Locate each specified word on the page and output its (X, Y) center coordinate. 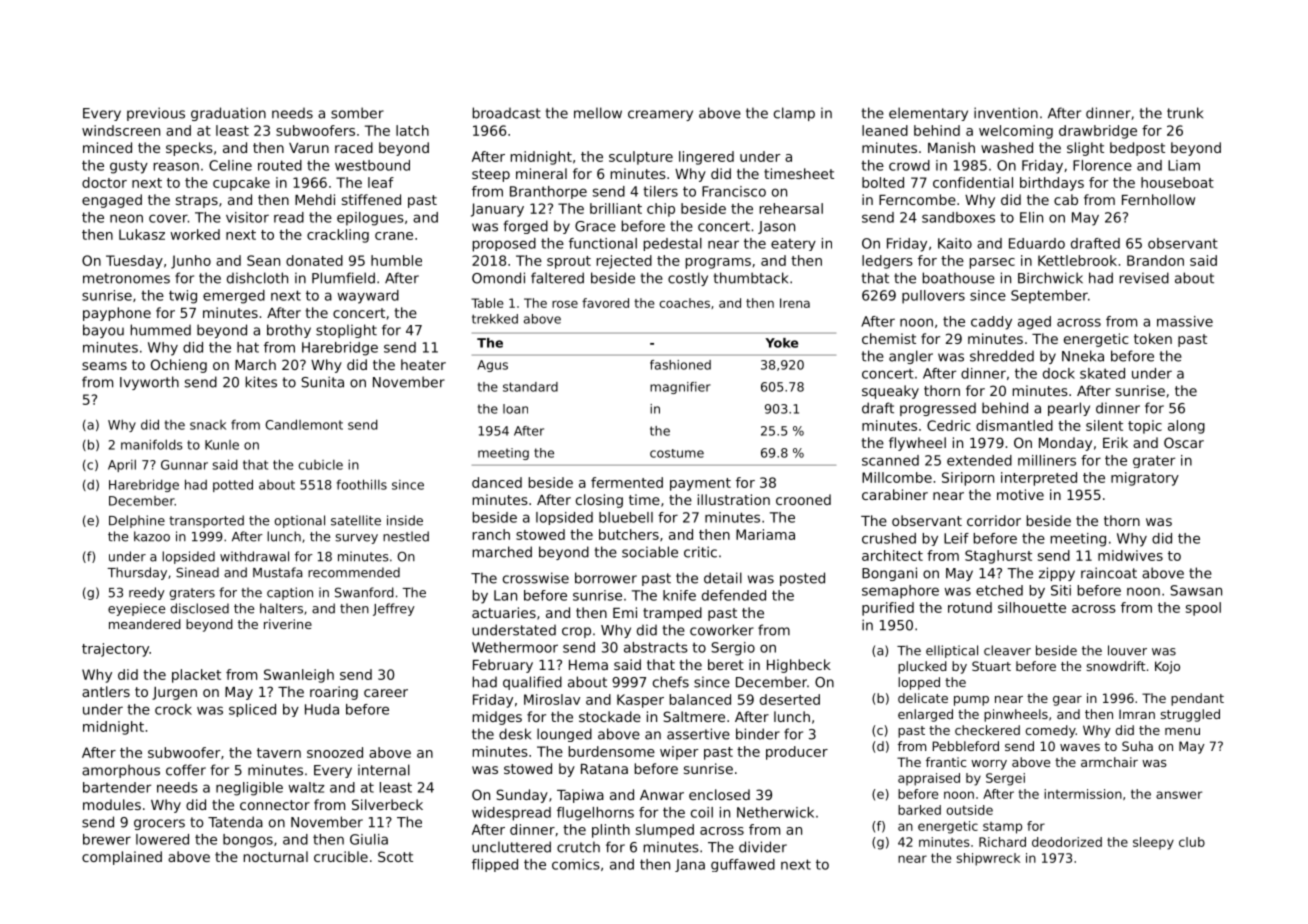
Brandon (1155, 260)
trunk (1185, 113)
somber (357, 113)
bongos (248, 841)
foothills (362, 484)
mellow (598, 113)
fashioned (680, 365)
